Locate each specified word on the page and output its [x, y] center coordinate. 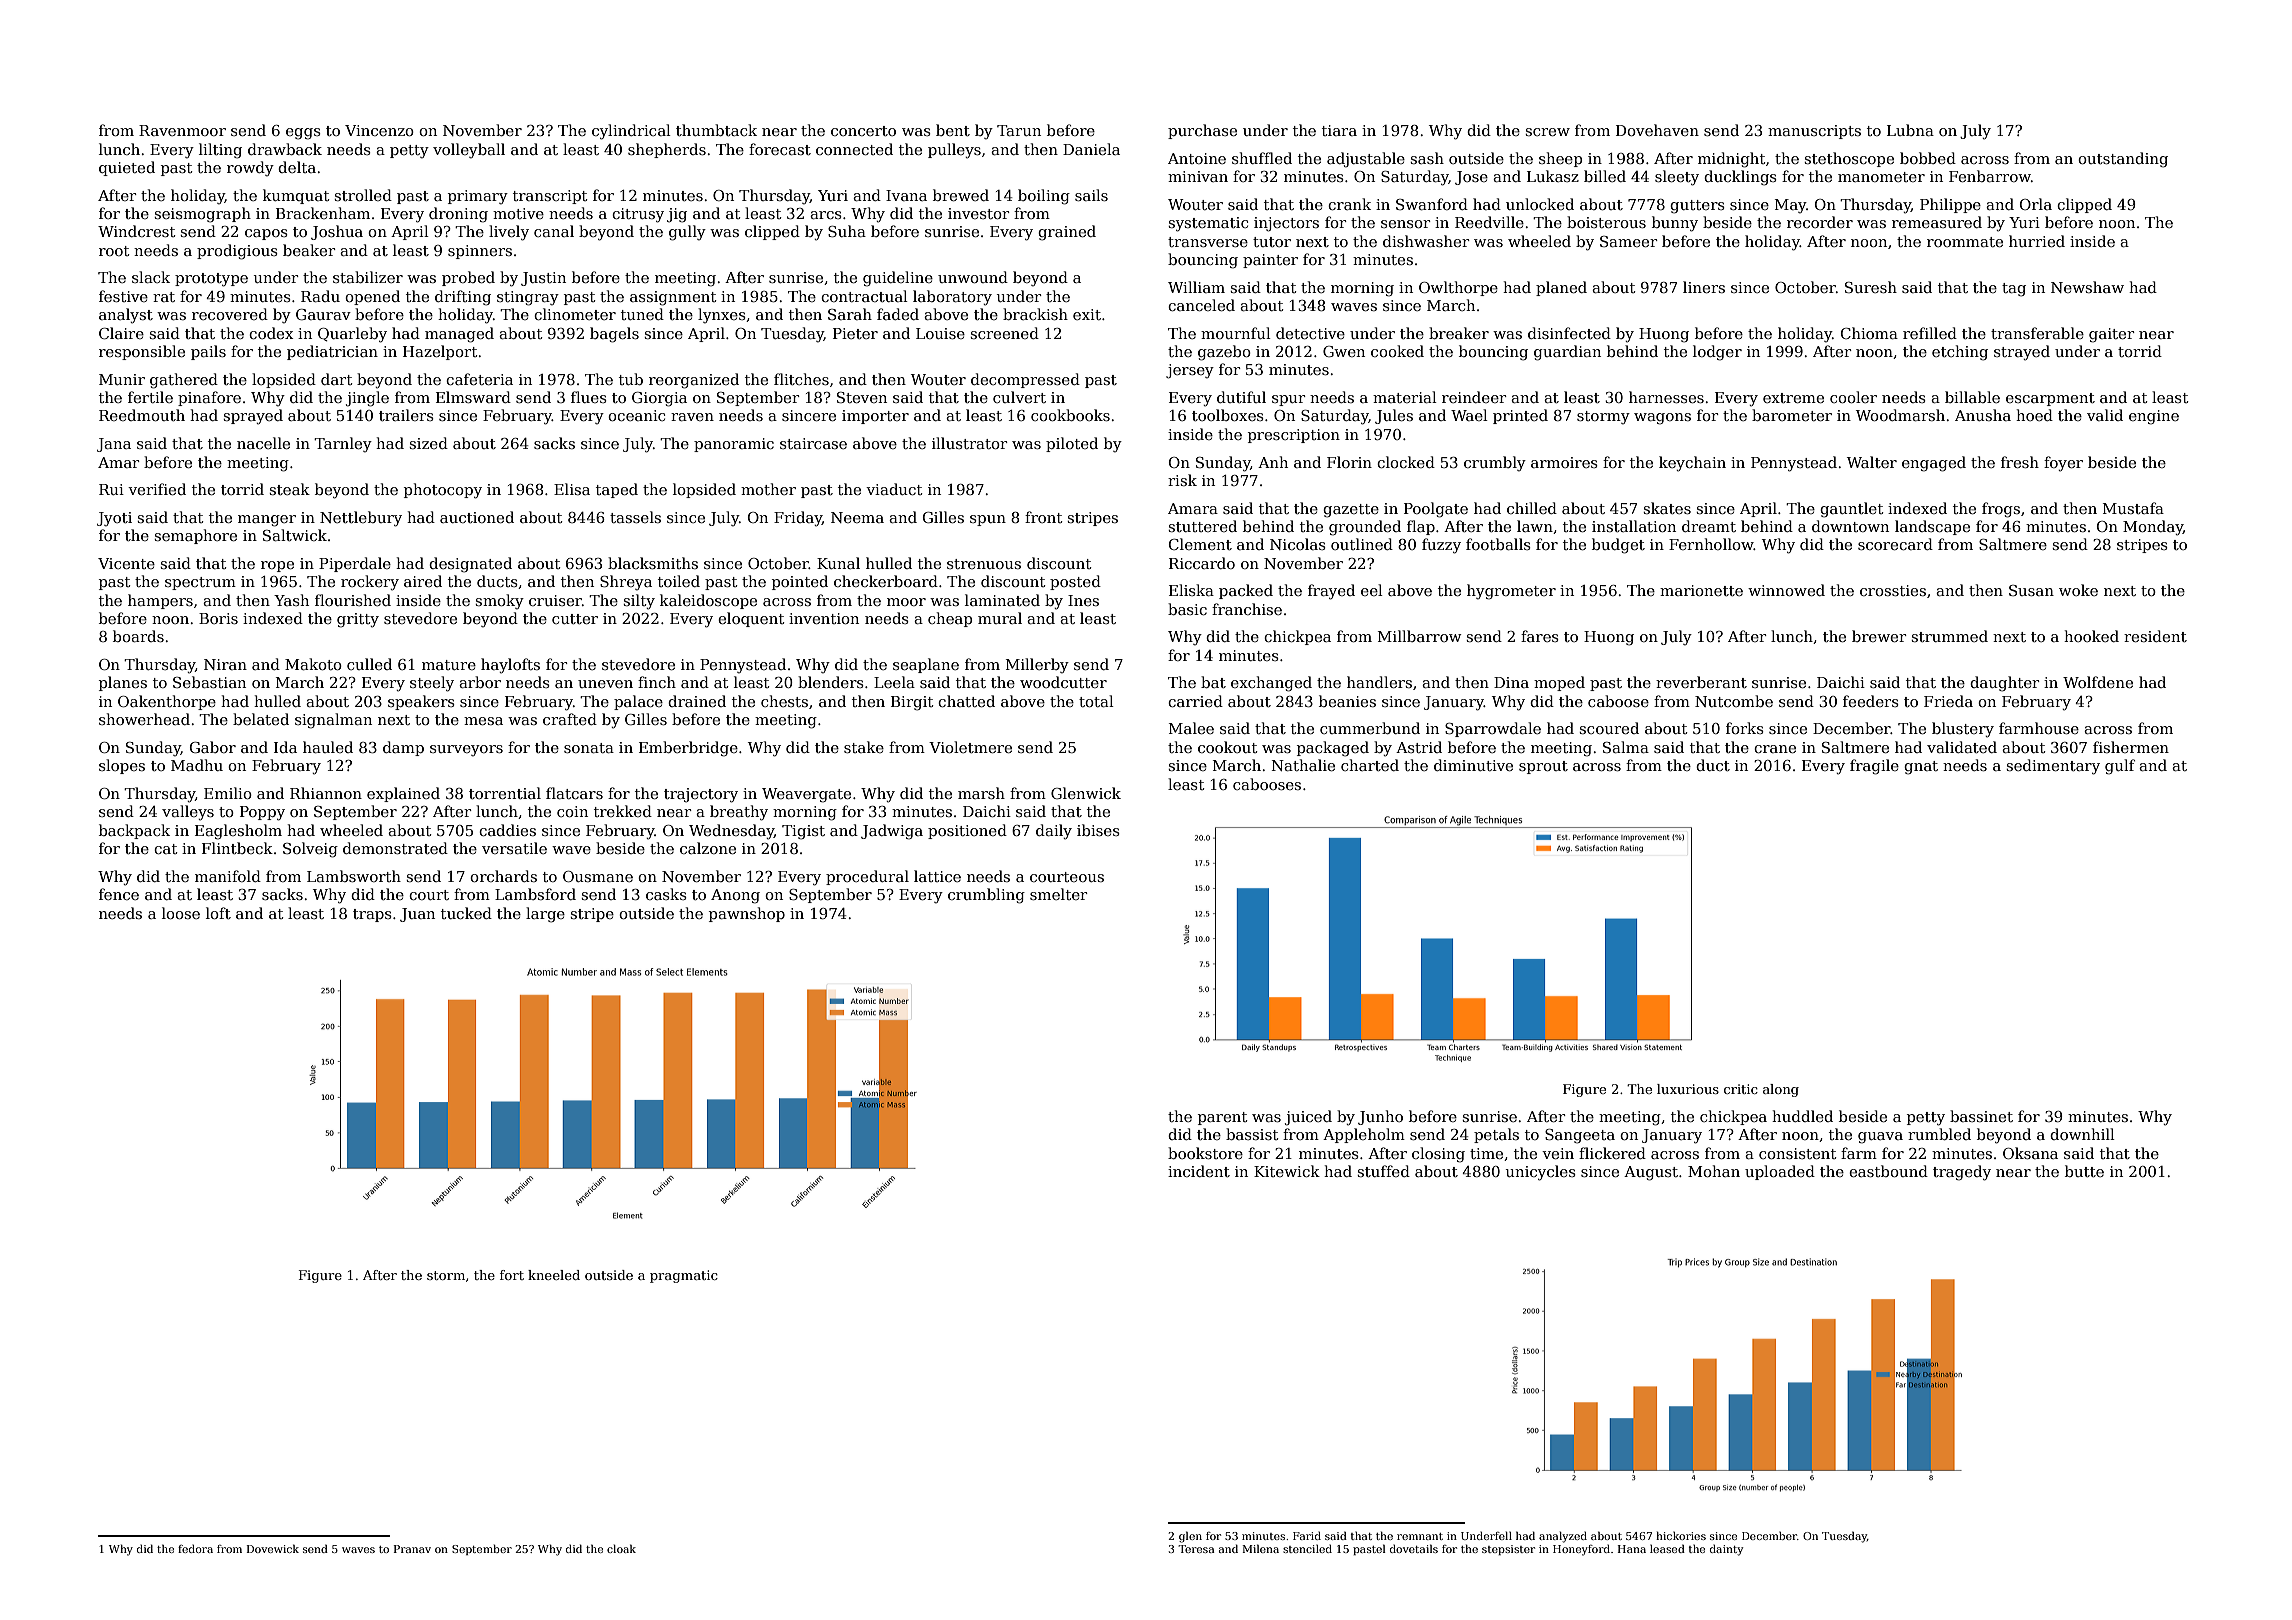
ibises [1098, 830]
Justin [543, 279]
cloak [621, 1548]
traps [372, 915]
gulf [2120, 767]
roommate [1965, 242]
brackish [1035, 314]
